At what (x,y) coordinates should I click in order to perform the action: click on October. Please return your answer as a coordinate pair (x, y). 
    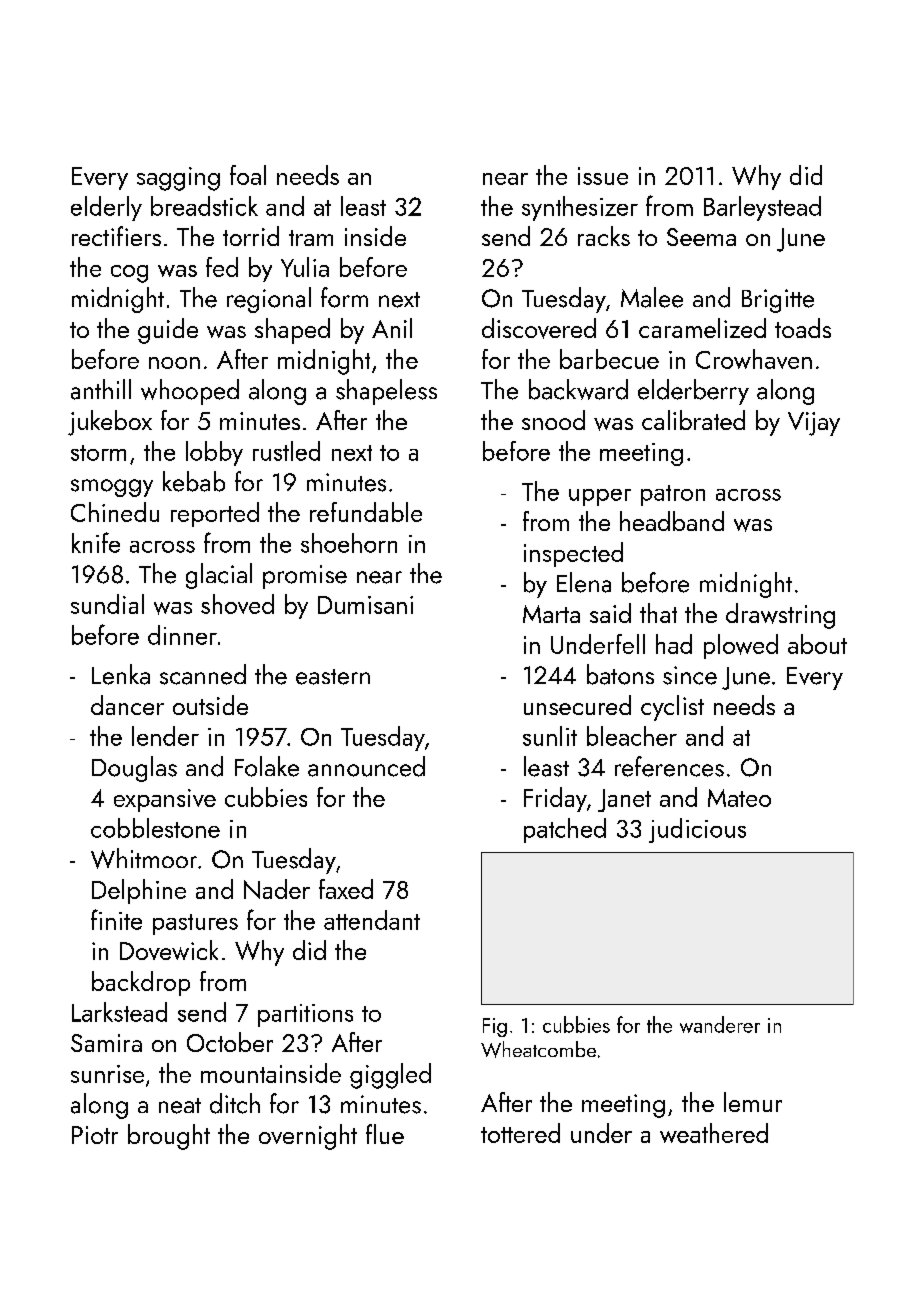
    Looking at the image, I should click on (230, 1042).
